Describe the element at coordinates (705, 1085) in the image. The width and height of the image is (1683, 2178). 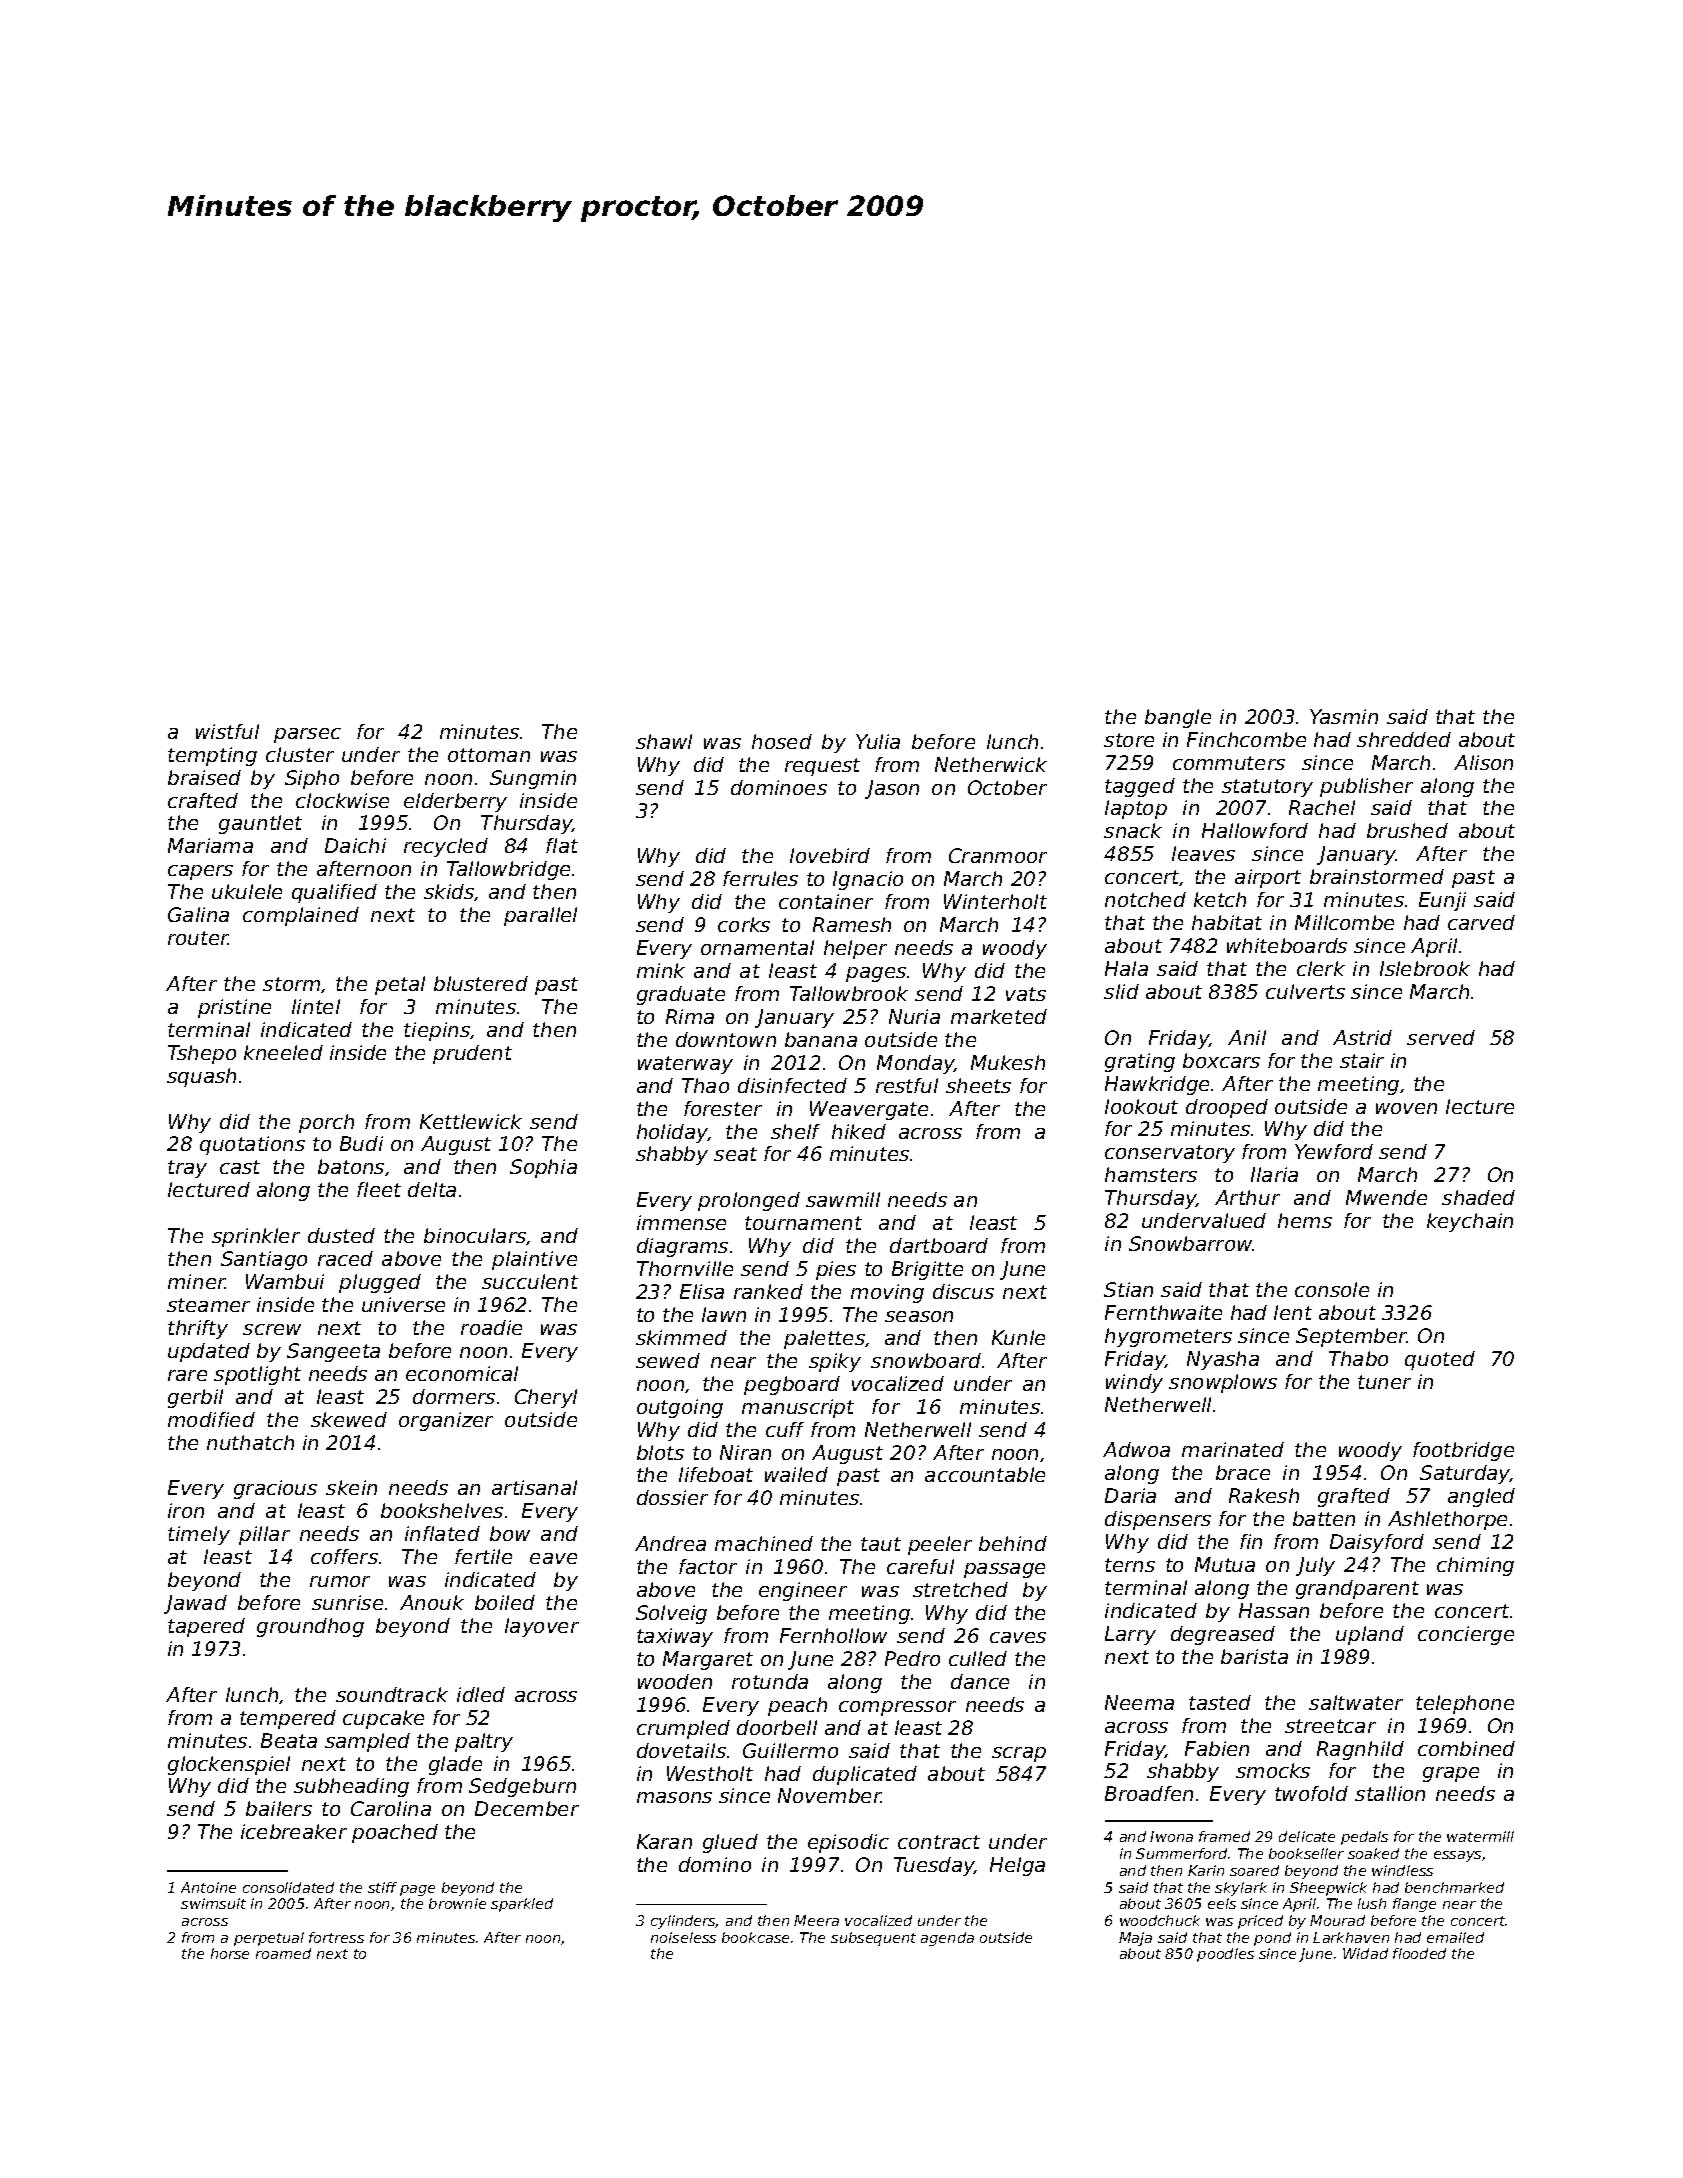
I see `Thao` at that location.
